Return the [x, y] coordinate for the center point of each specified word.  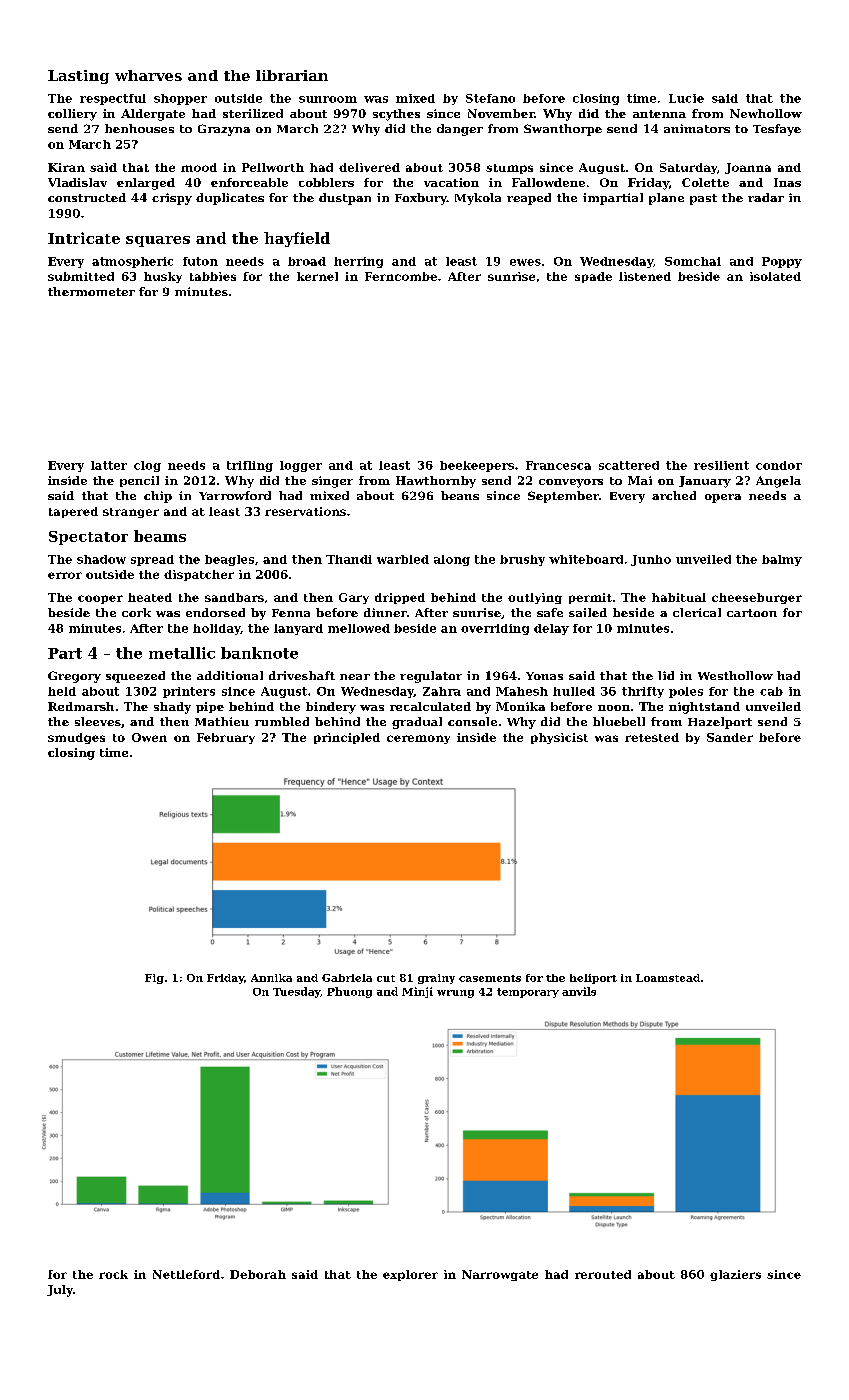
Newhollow [766, 113]
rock [113, 1274]
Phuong [349, 992]
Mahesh [522, 691]
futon [200, 261]
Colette [705, 182]
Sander [730, 737]
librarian [292, 75]
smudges [76, 738]
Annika [271, 978]
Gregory [74, 677]
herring [358, 262]
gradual [417, 723]
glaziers [735, 1275]
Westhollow [735, 675]
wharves [148, 75]
